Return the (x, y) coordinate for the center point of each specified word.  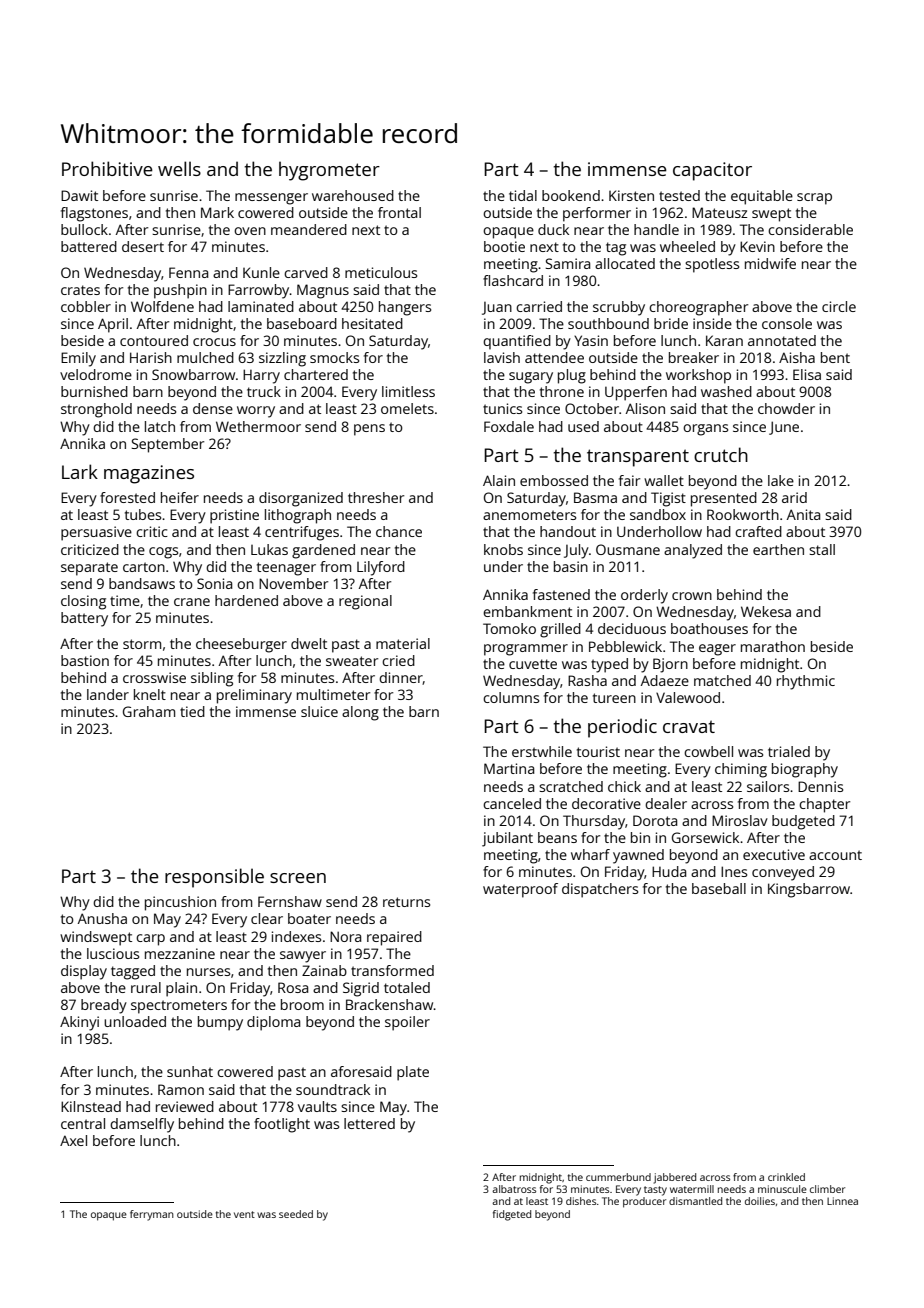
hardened (246, 600)
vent (244, 1214)
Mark (217, 212)
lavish (502, 357)
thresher (376, 497)
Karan (724, 340)
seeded (296, 1214)
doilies (760, 1201)
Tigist (668, 499)
